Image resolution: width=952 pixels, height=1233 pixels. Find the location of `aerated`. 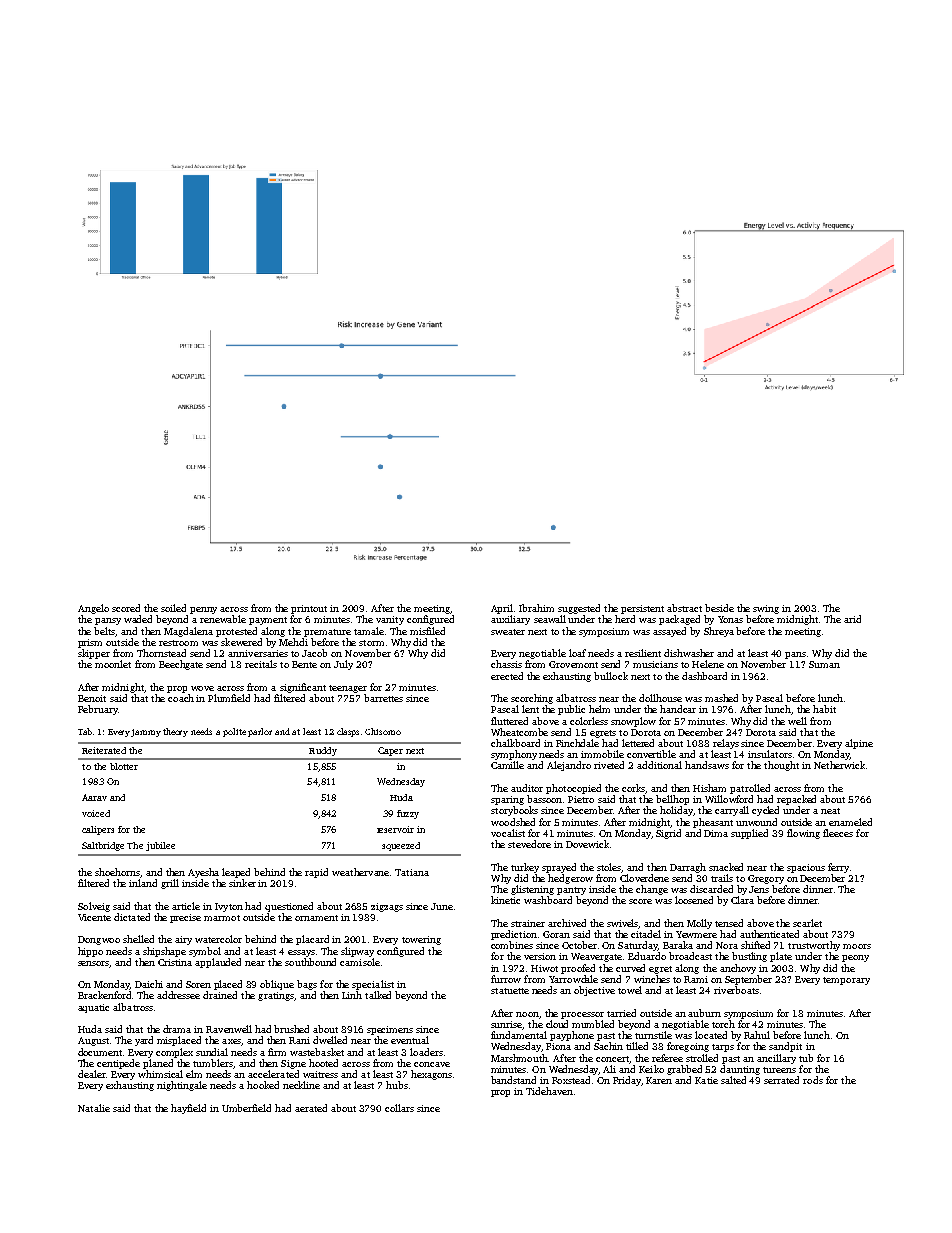

aerated is located at coordinates (311, 1108).
